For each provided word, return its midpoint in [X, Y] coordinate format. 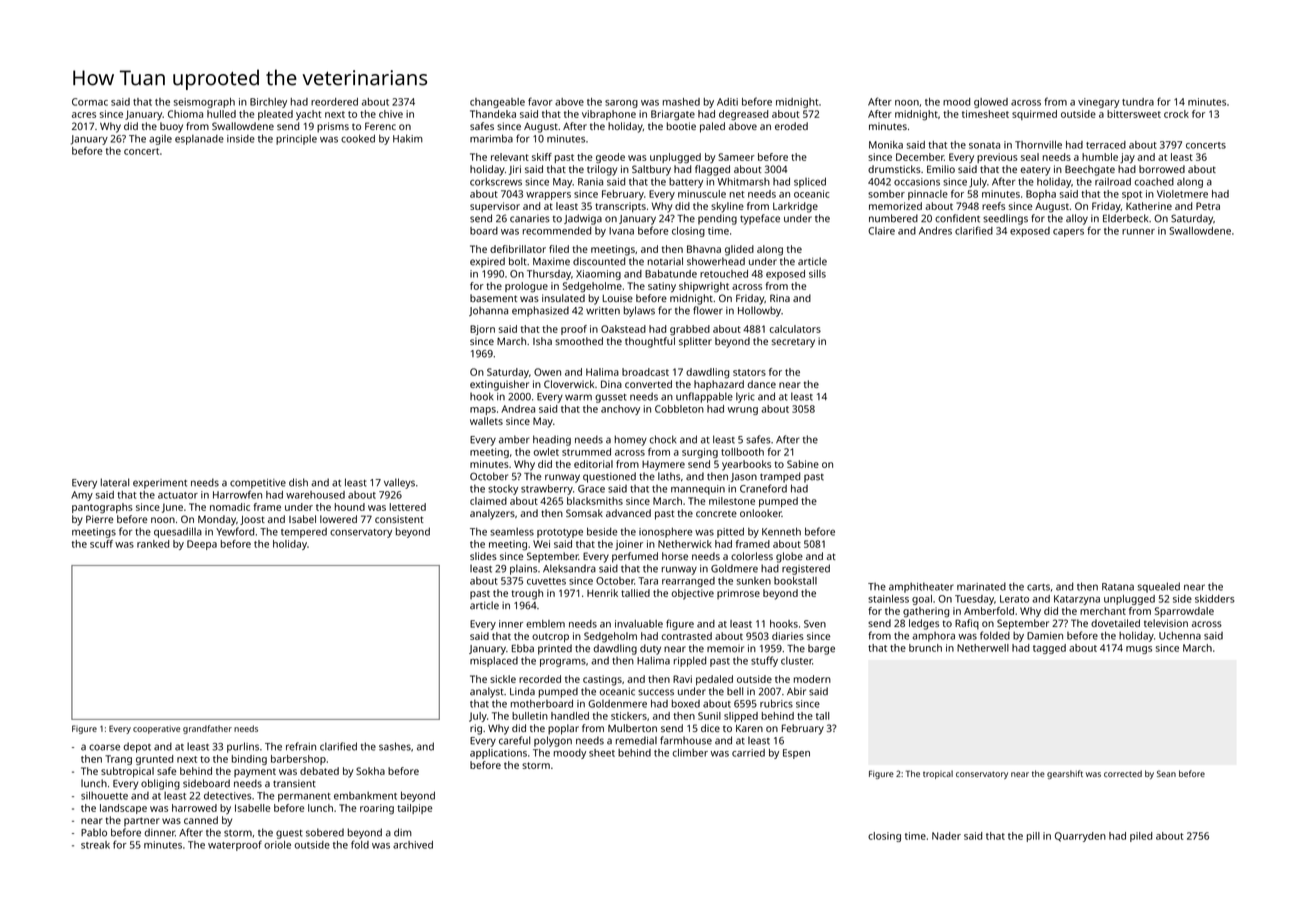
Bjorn [482, 330]
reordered [334, 102]
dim [403, 832]
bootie [681, 126]
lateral [115, 482]
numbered [893, 218]
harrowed [194, 808]
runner [1138, 232]
